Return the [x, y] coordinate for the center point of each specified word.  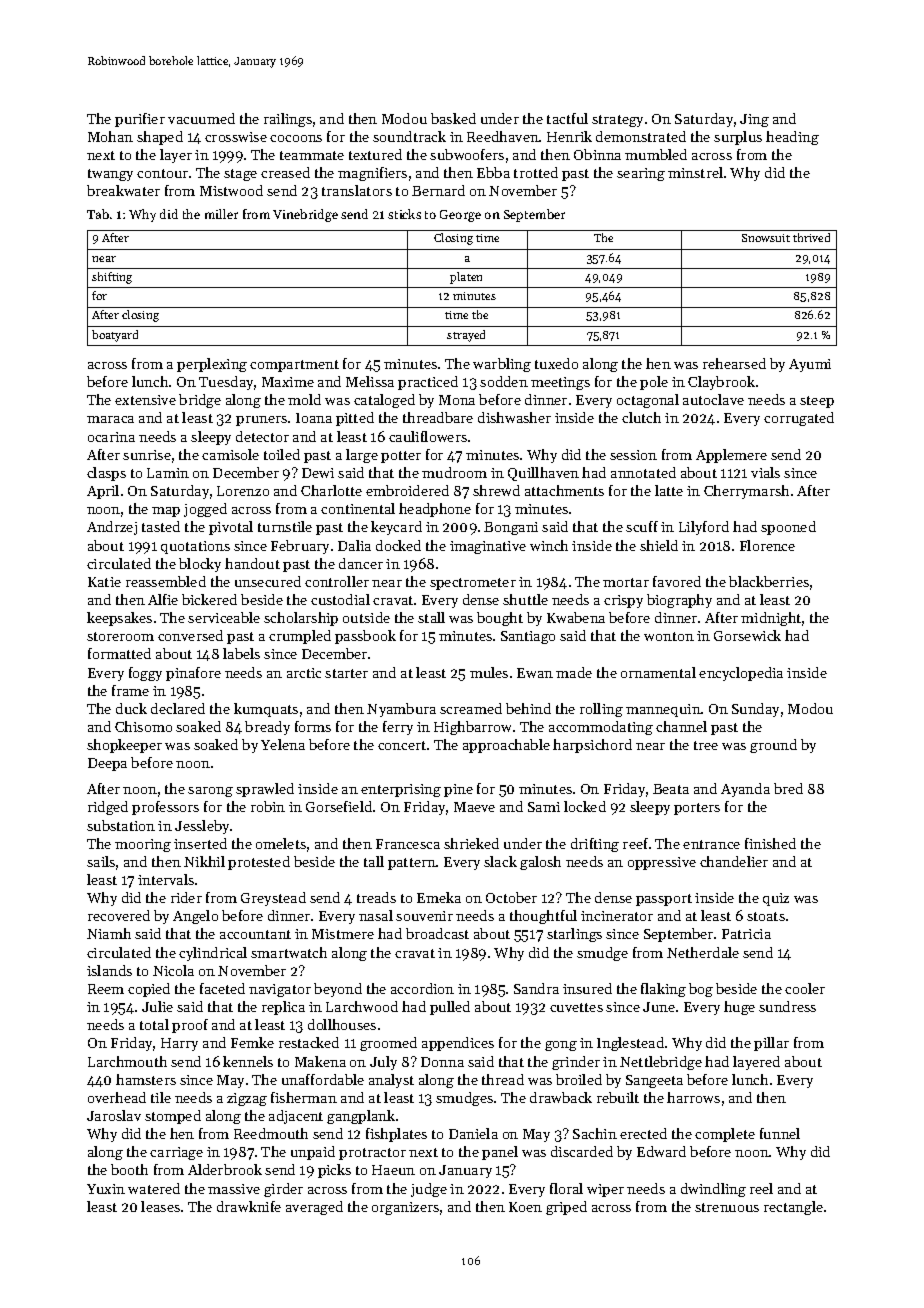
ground [773, 746]
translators [357, 190]
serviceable [224, 617]
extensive [145, 400]
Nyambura [401, 710]
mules [489, 672]
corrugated [799, 419]
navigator [280, 990]
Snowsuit [766, 238]
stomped [173, 1117]
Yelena [283, 744]
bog [701, 990]
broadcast [437, 933]
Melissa [370, 381]
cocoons [296, 138]
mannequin [663, 710]
